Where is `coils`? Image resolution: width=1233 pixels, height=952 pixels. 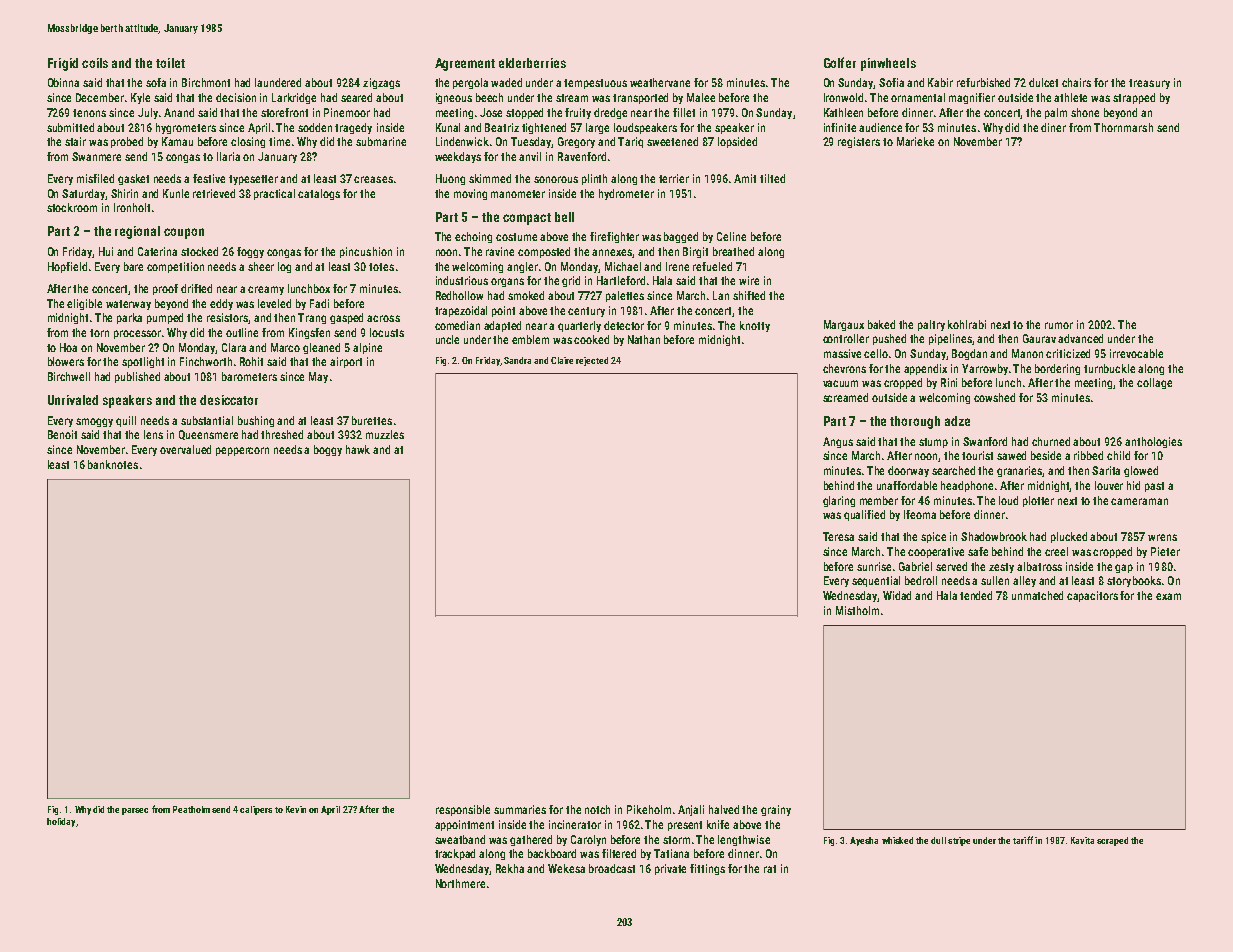
coils is located at coordinates (95, 63).
